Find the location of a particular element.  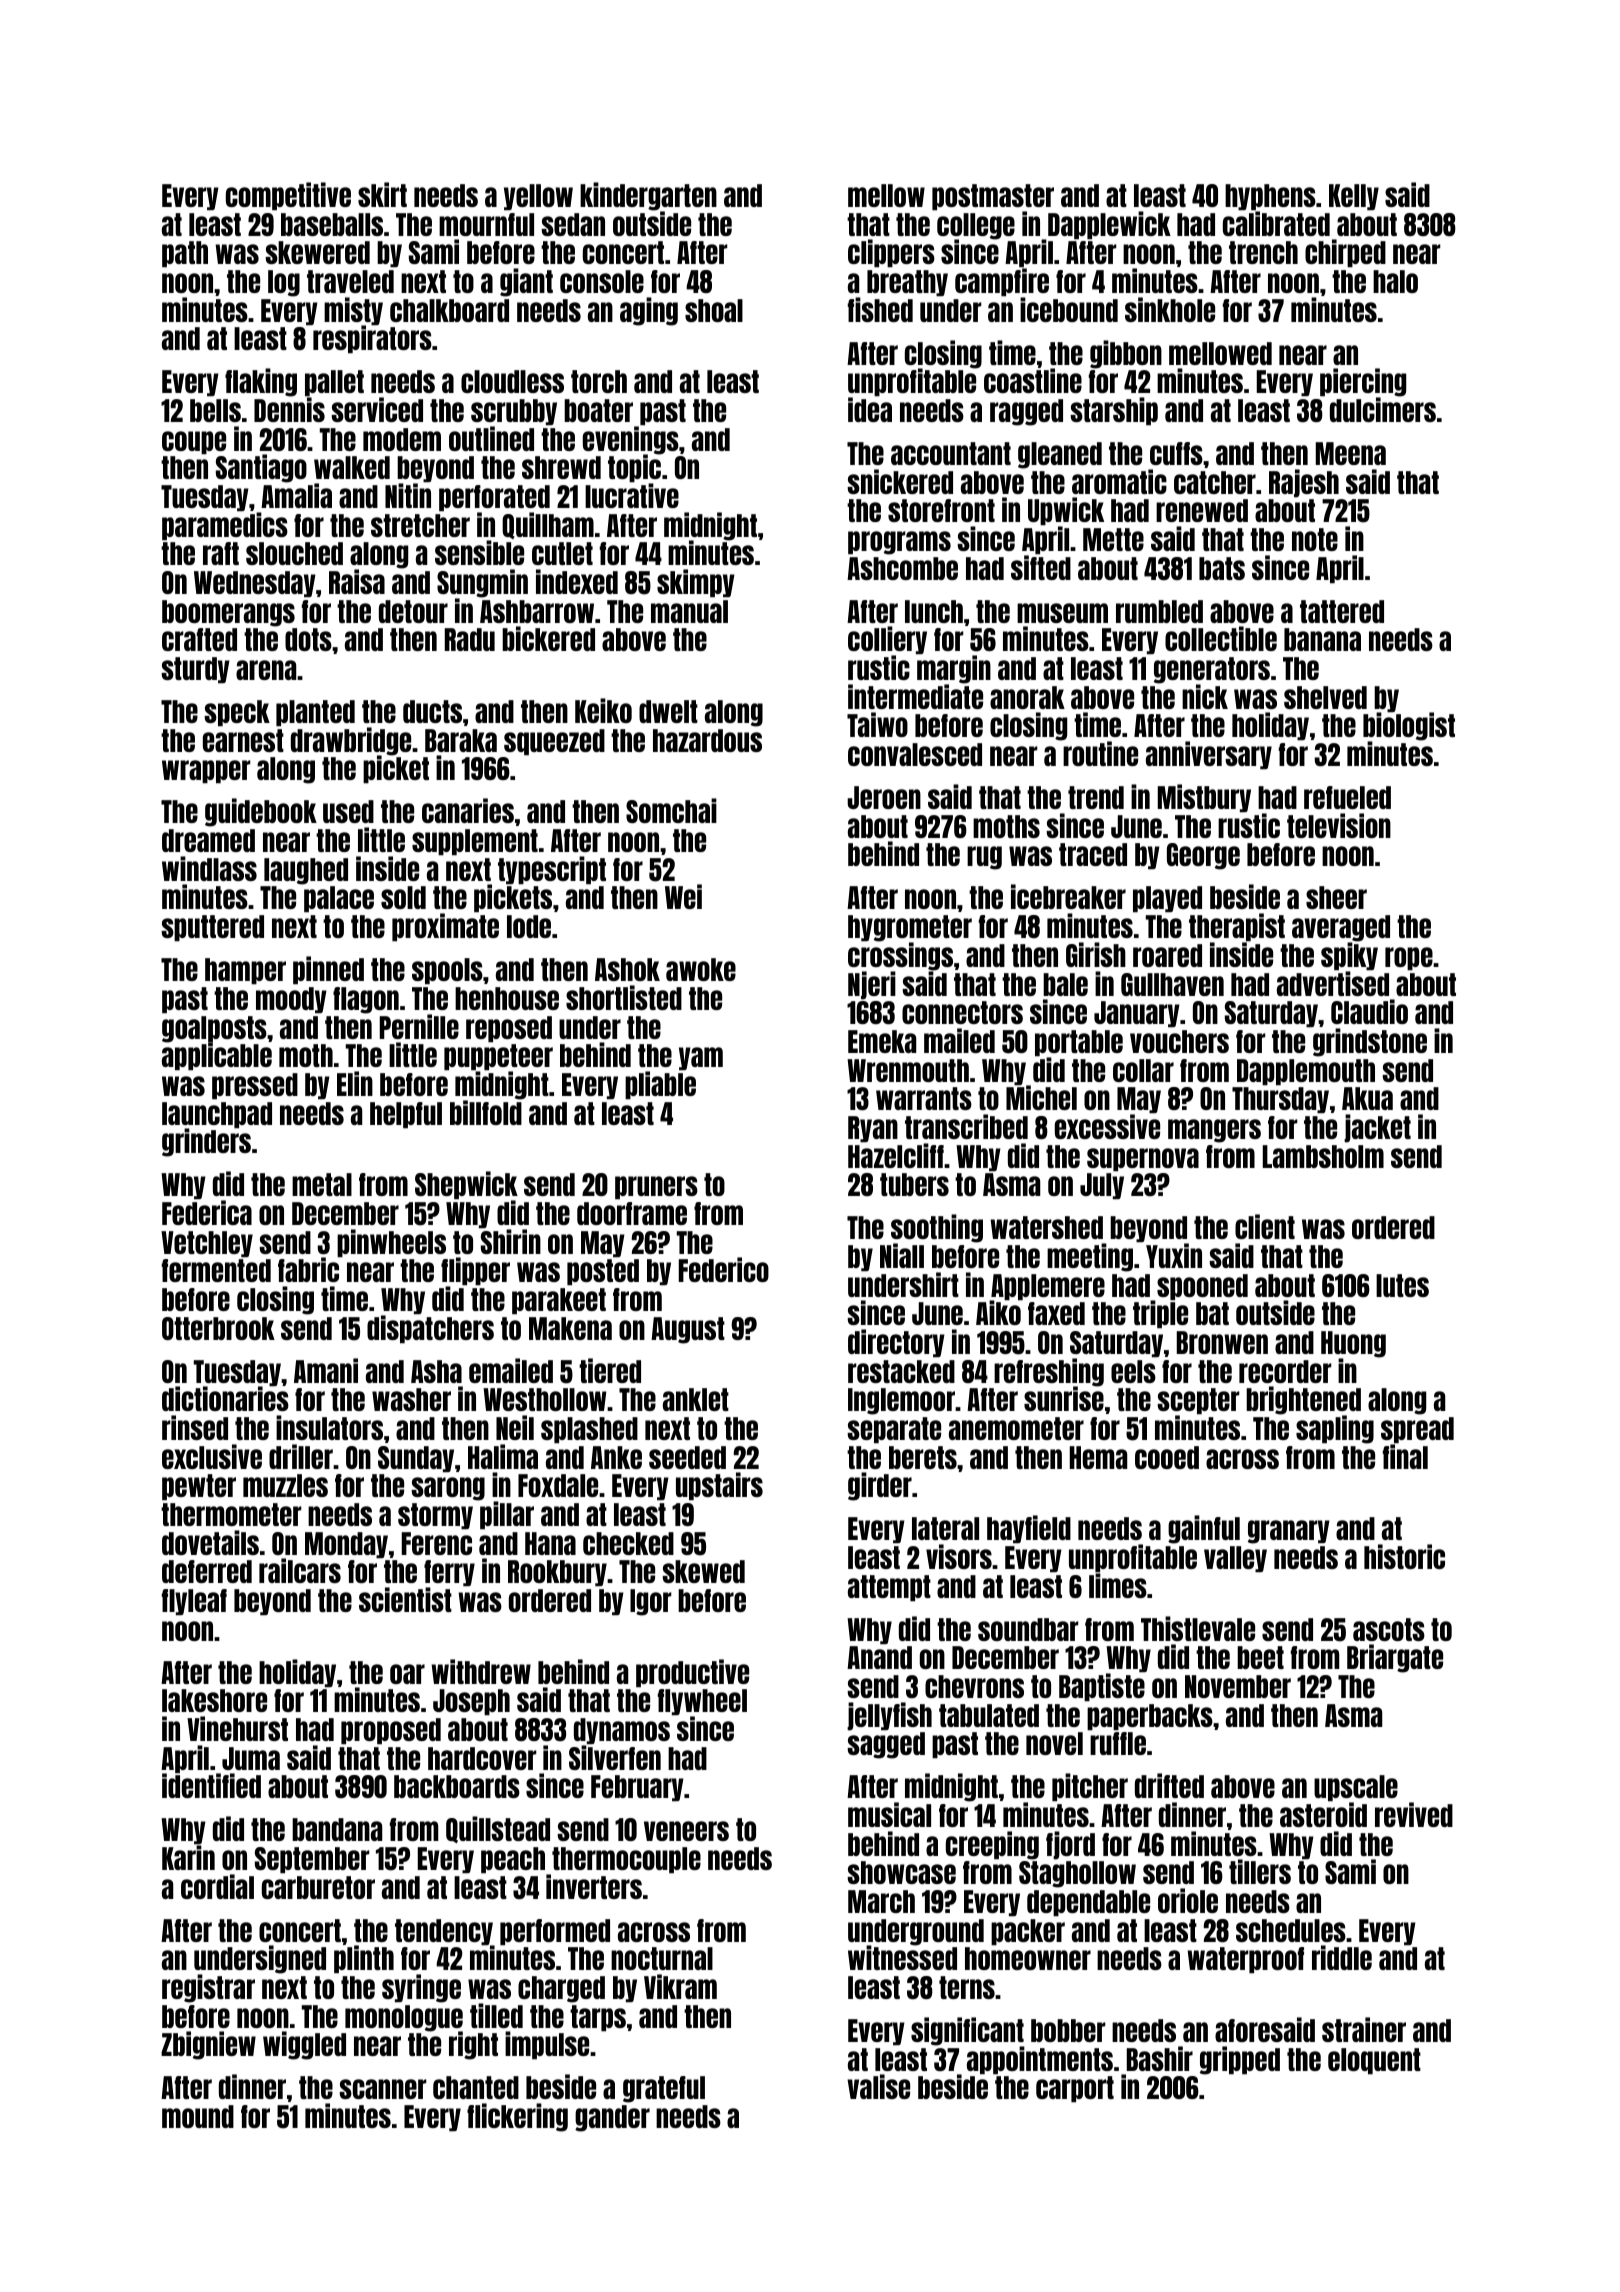

sinkhole is located at coordinates (1170, 309).
